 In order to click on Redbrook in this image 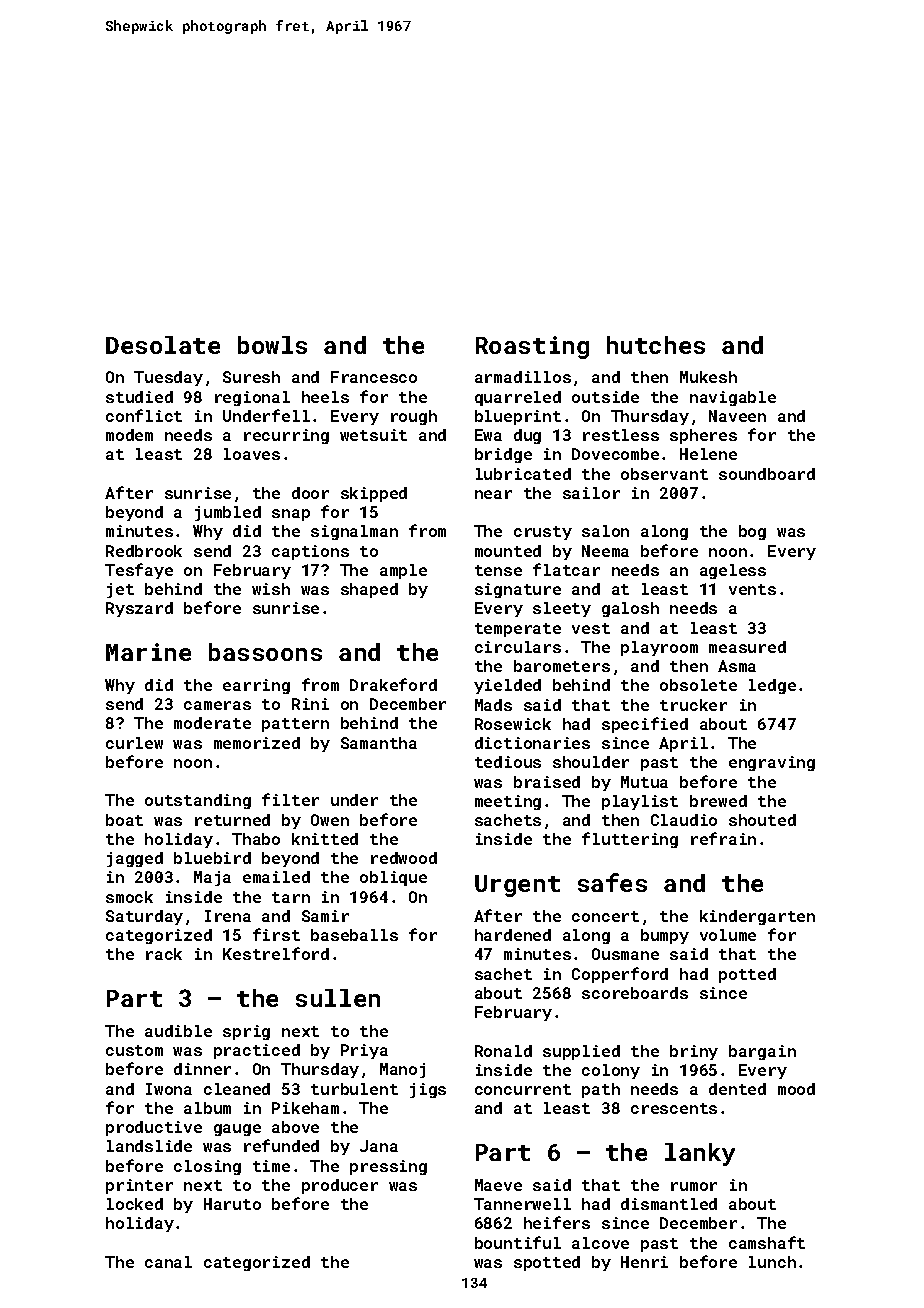, I will do `click(144, 551)`.
